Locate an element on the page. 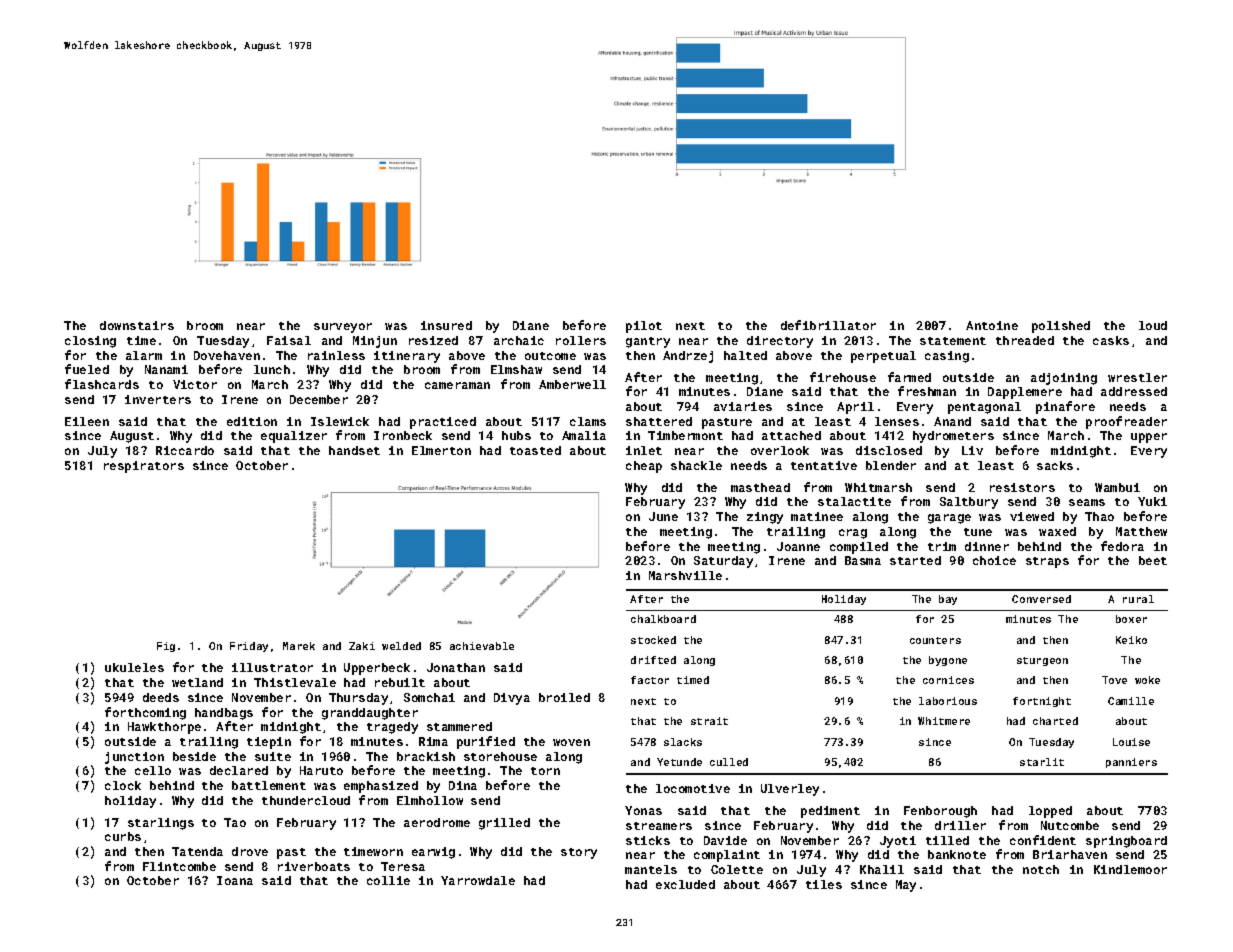 The width and height of the image is (1233, 952). clock is located at coordinates (123, 785).
